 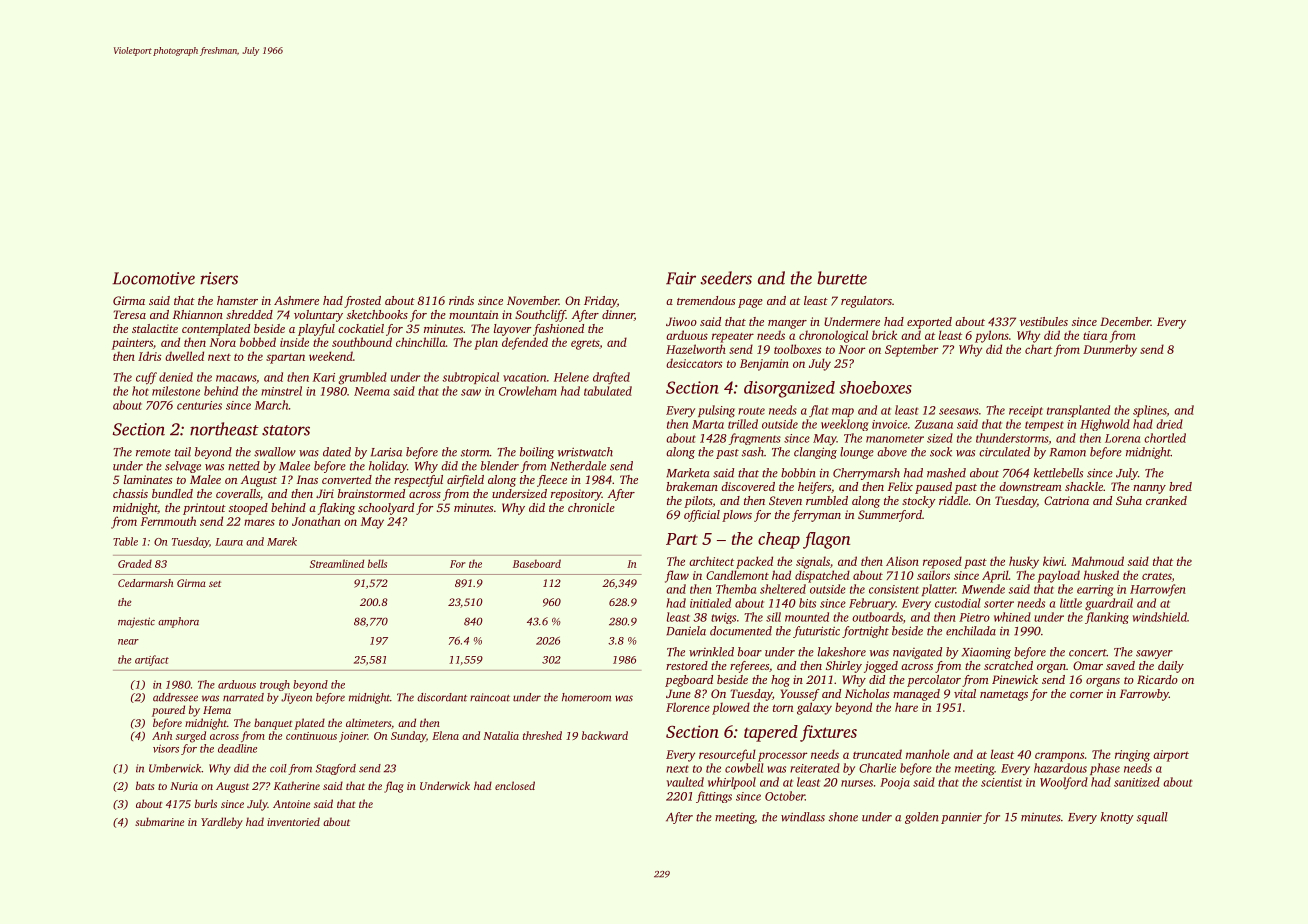 I want to click on Locomotive, so click(x=153, y=278).
